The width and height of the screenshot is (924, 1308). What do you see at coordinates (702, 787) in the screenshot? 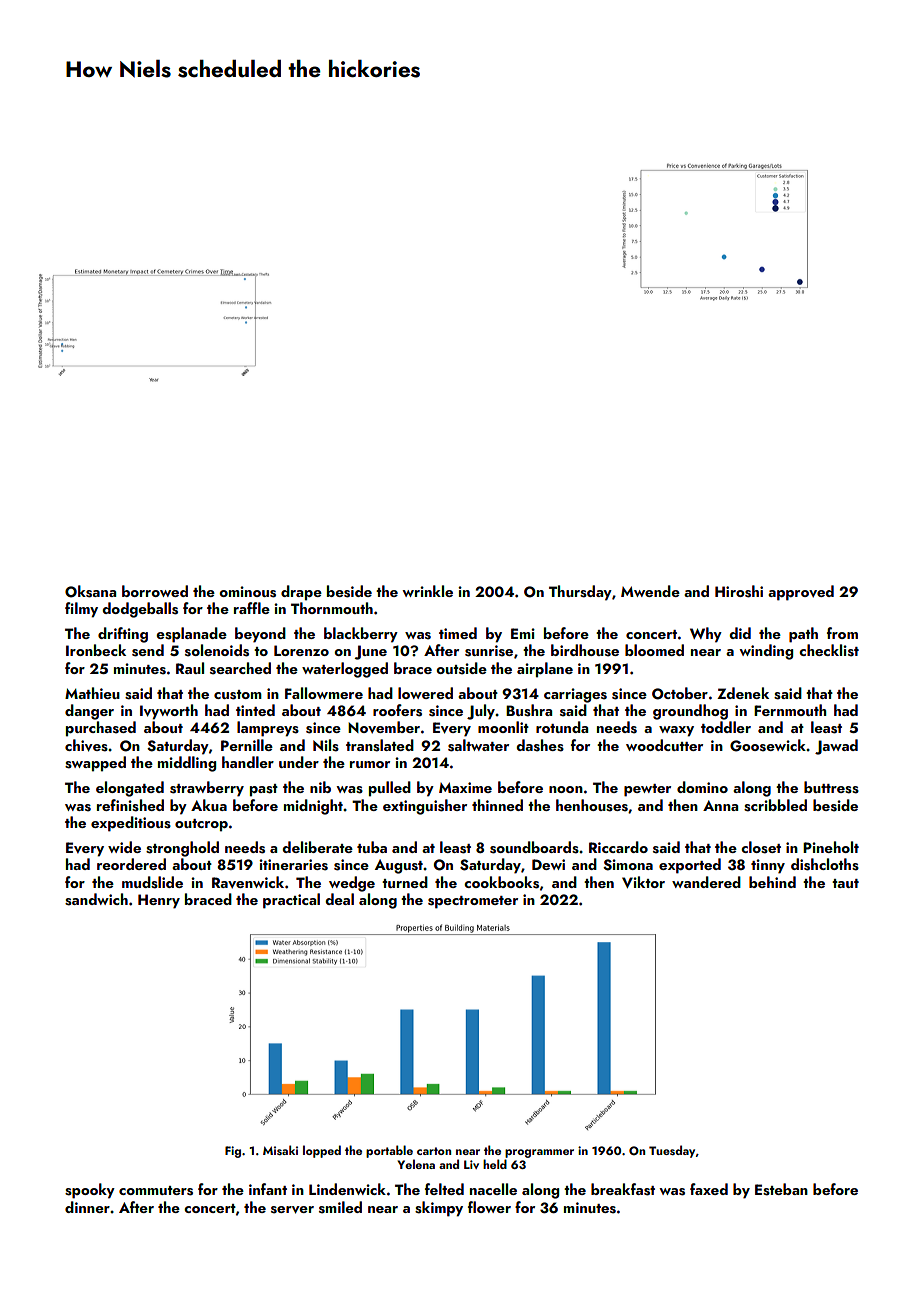
I see `domino` at bounding box center [702, 787].
